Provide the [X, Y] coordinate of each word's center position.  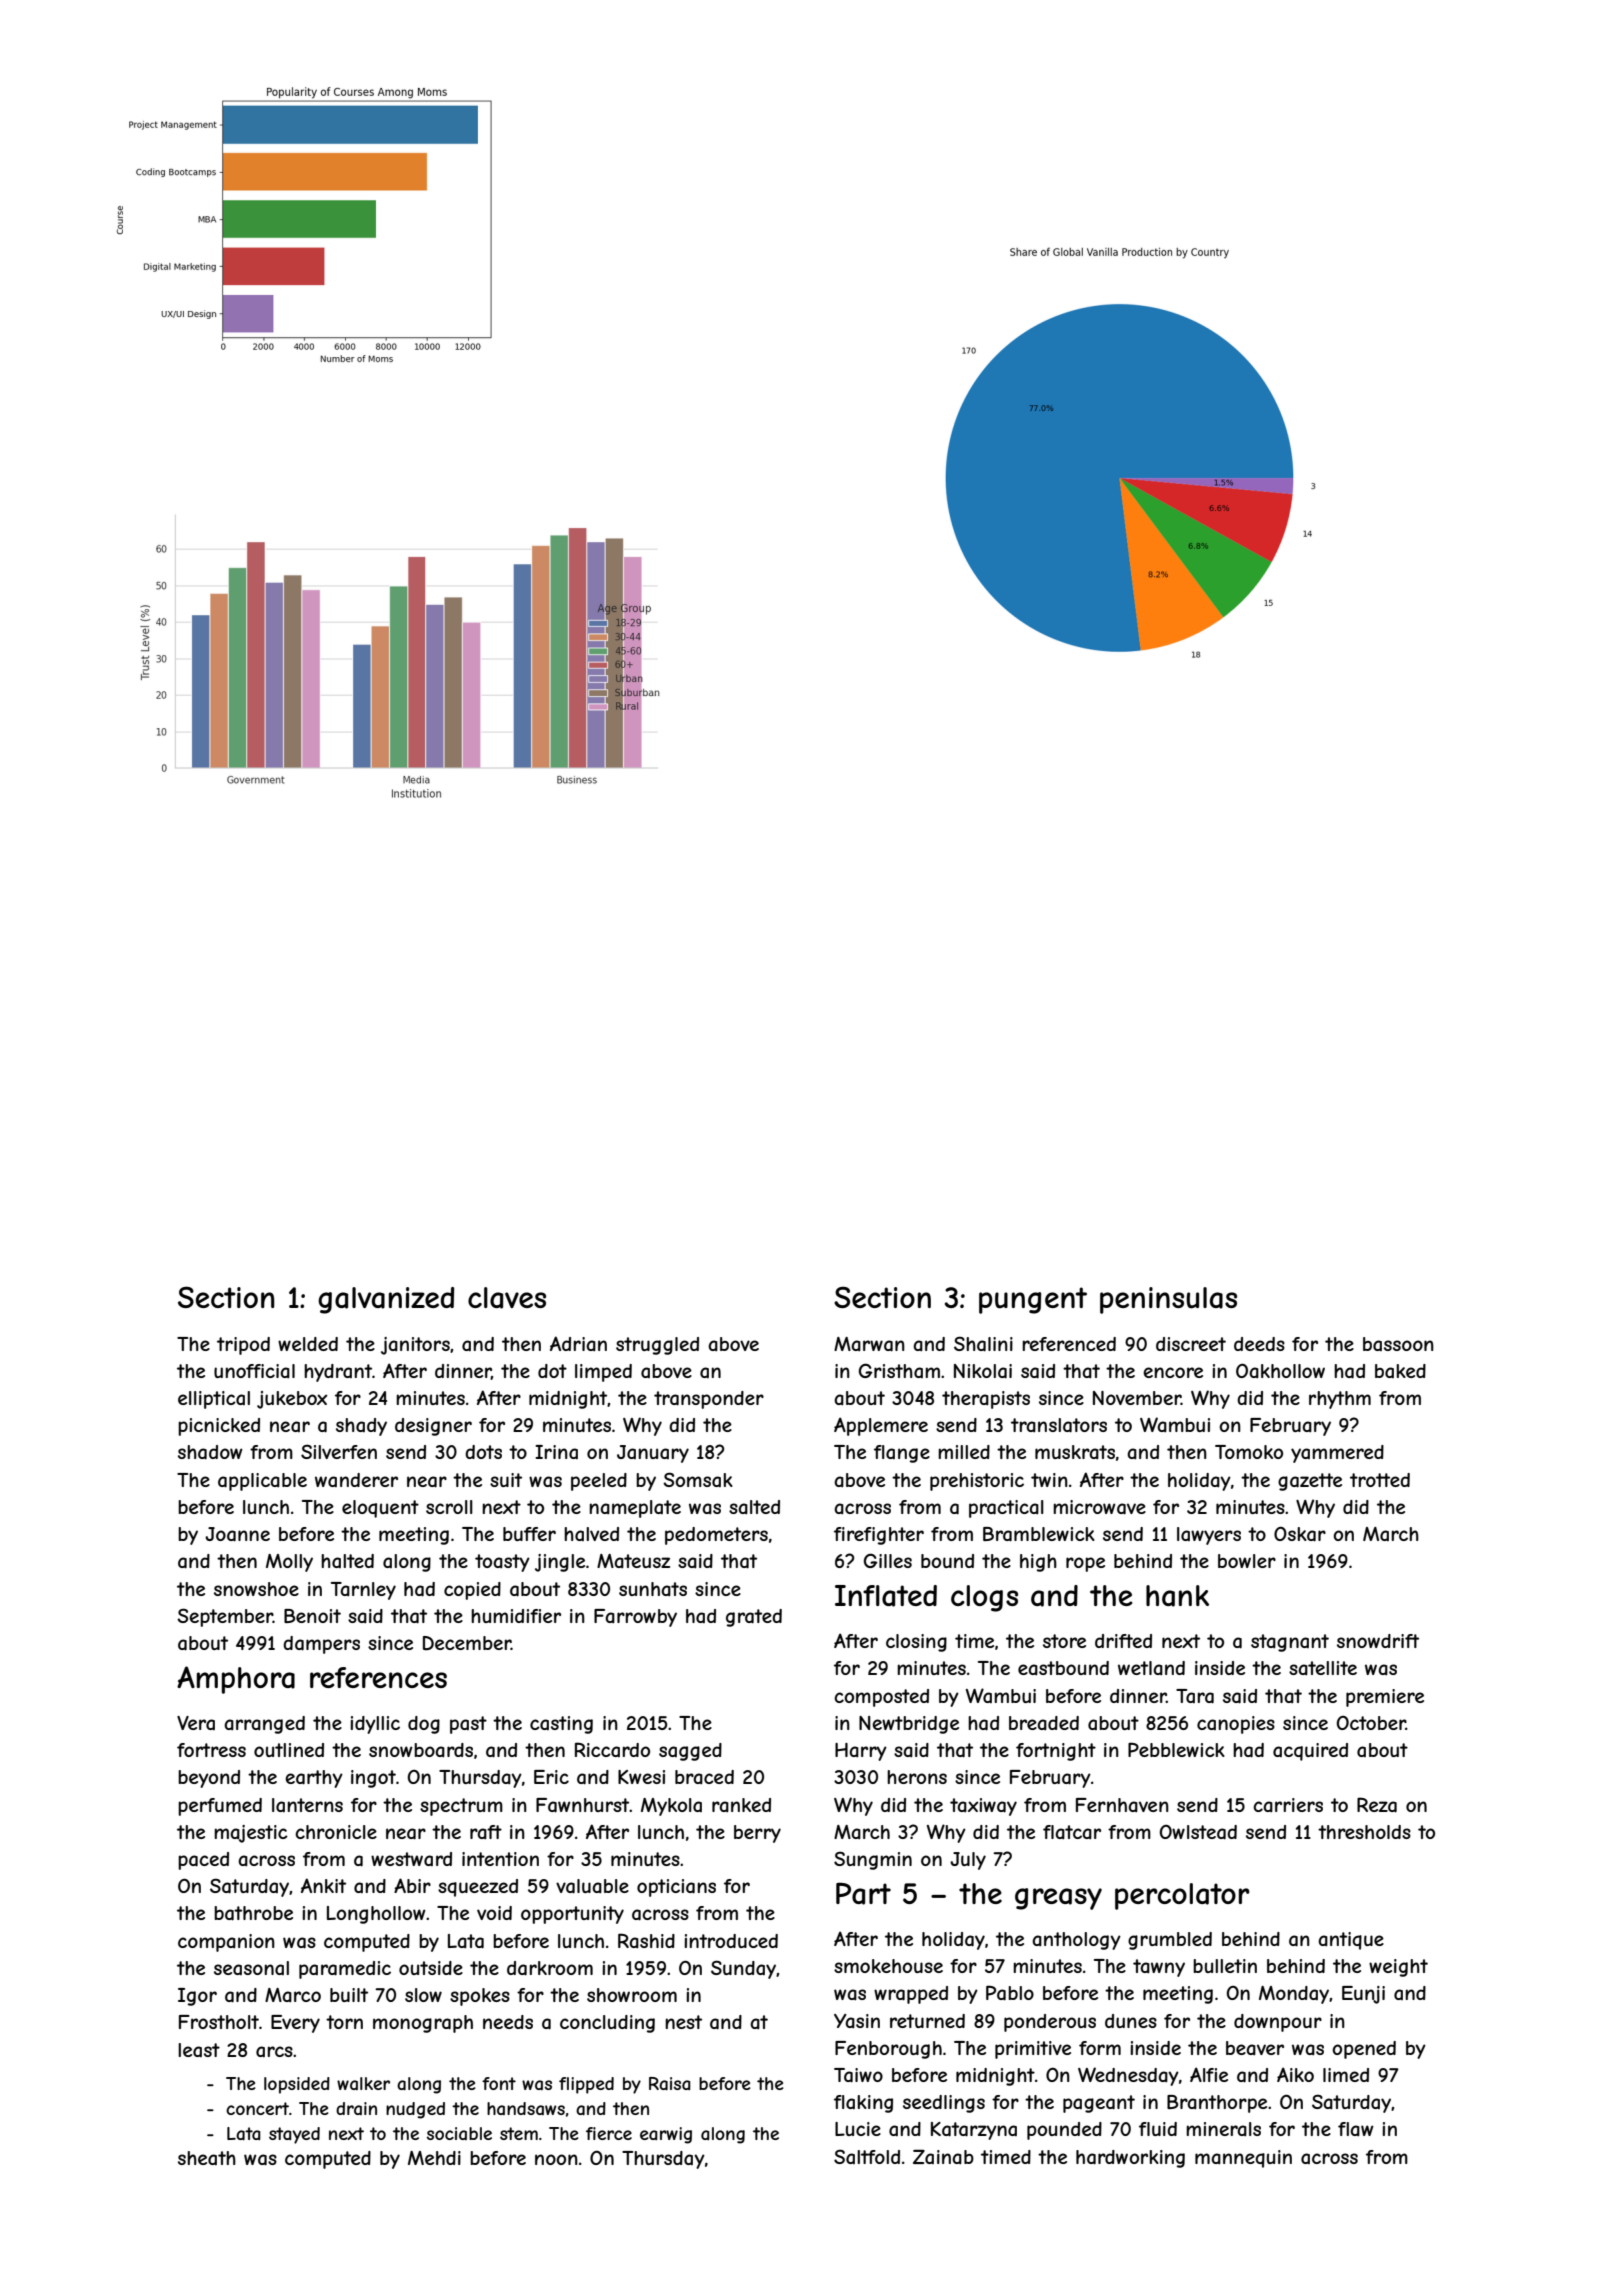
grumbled [1170, 1941]
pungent [1033, 1300]
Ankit [323, 1885]
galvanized [386, 1300]
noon [556, 2159]
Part [863, 1893]
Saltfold [867, 2156]
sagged [690, 1752]
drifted [1123, 1641]
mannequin [1243, 2159]
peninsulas [1168, 1300]
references [378, 1677]
